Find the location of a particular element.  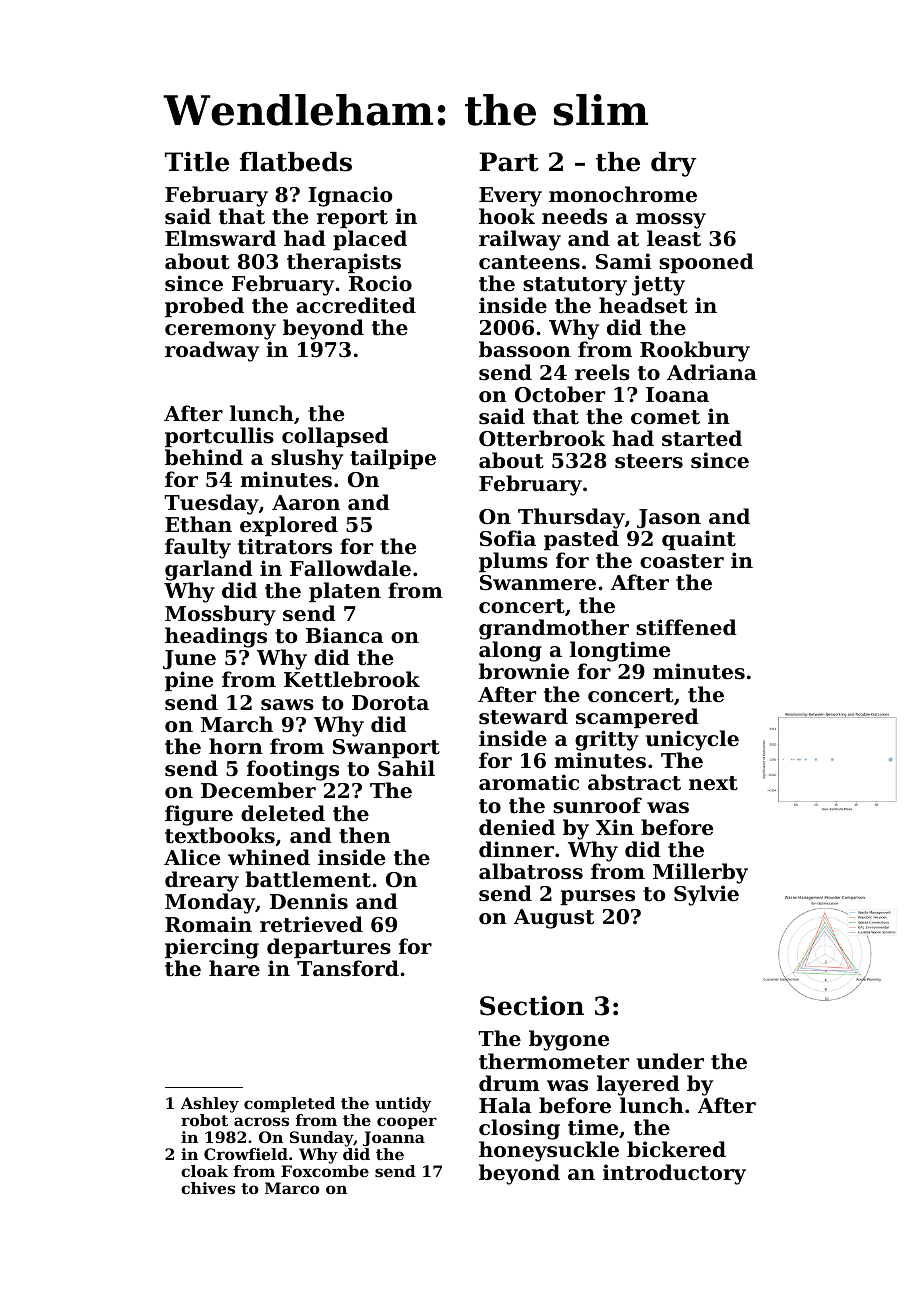

layered is located at coordinates (638, 1085).
